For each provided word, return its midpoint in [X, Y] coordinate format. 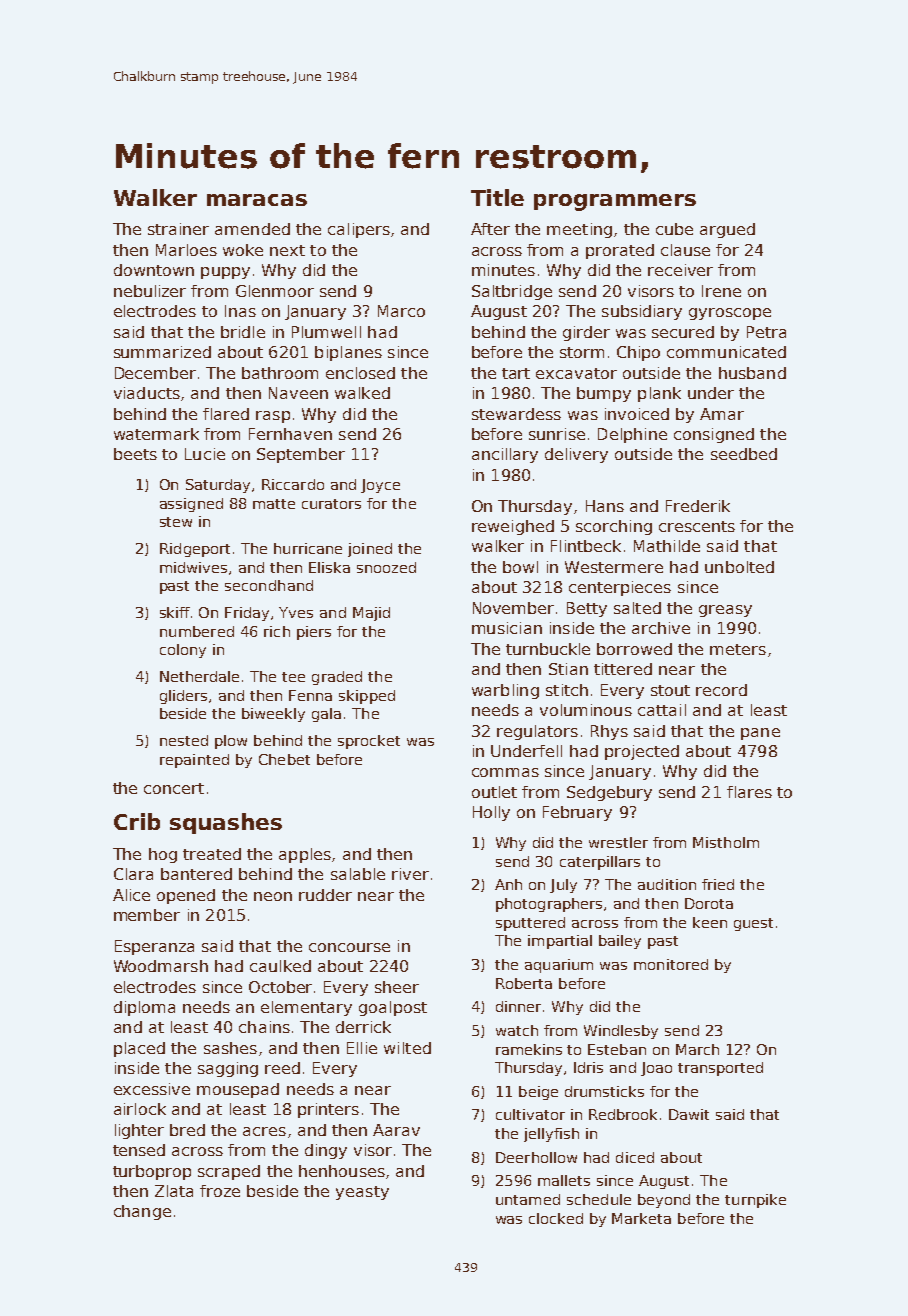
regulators [537, 732]
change [142, 1212]
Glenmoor [275, 291]
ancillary [505, 455]
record [721, 690]
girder [586, 333]
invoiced [637, 414]
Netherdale [199, 676]
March [697, 1049]
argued [727, 230]
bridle [243, 332]
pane [760, 734]
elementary [306, 1008]
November [513, 608]
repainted [194, 761]
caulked [280, 966]
